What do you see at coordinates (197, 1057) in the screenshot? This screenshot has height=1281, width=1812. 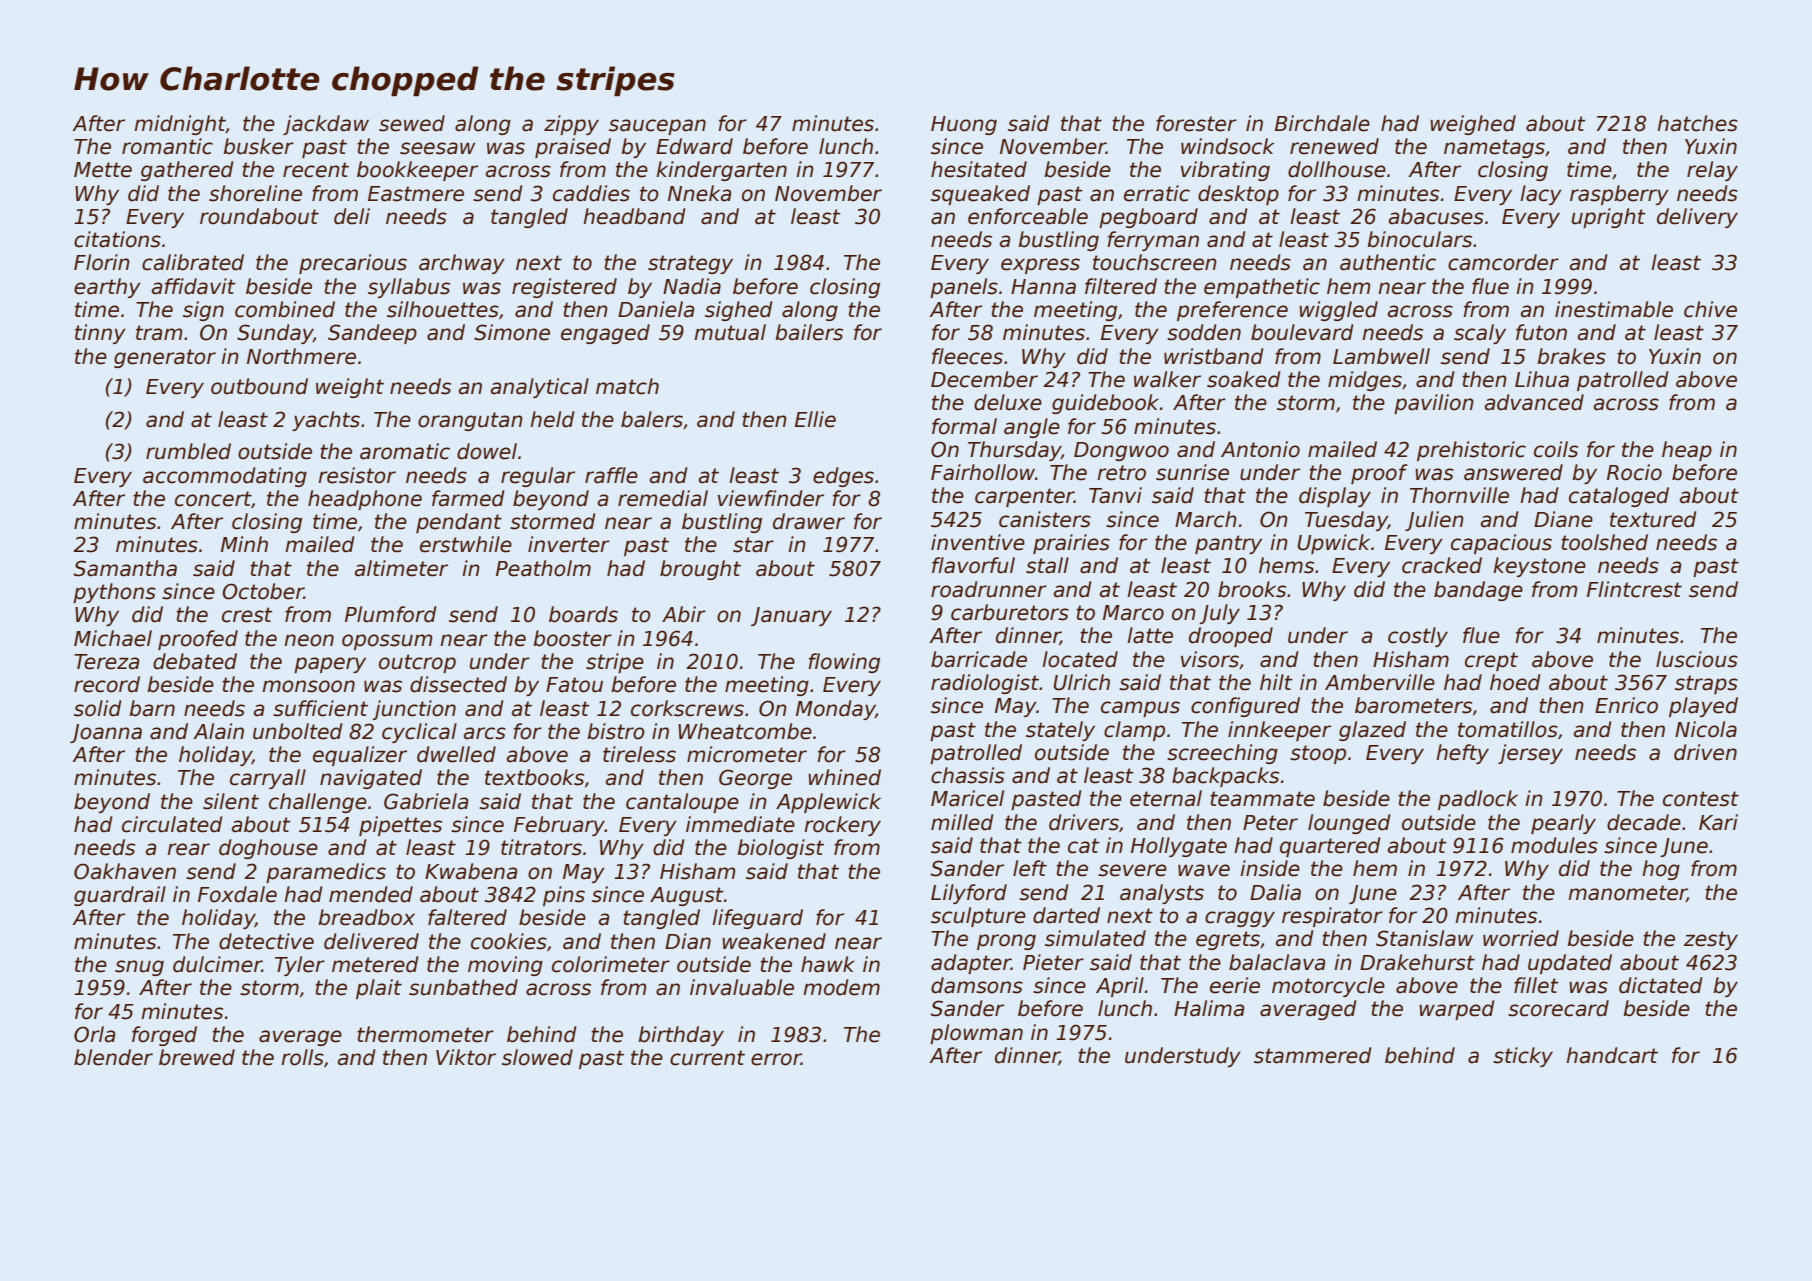 I see `brewed` at bounding box center [197, 1057].
